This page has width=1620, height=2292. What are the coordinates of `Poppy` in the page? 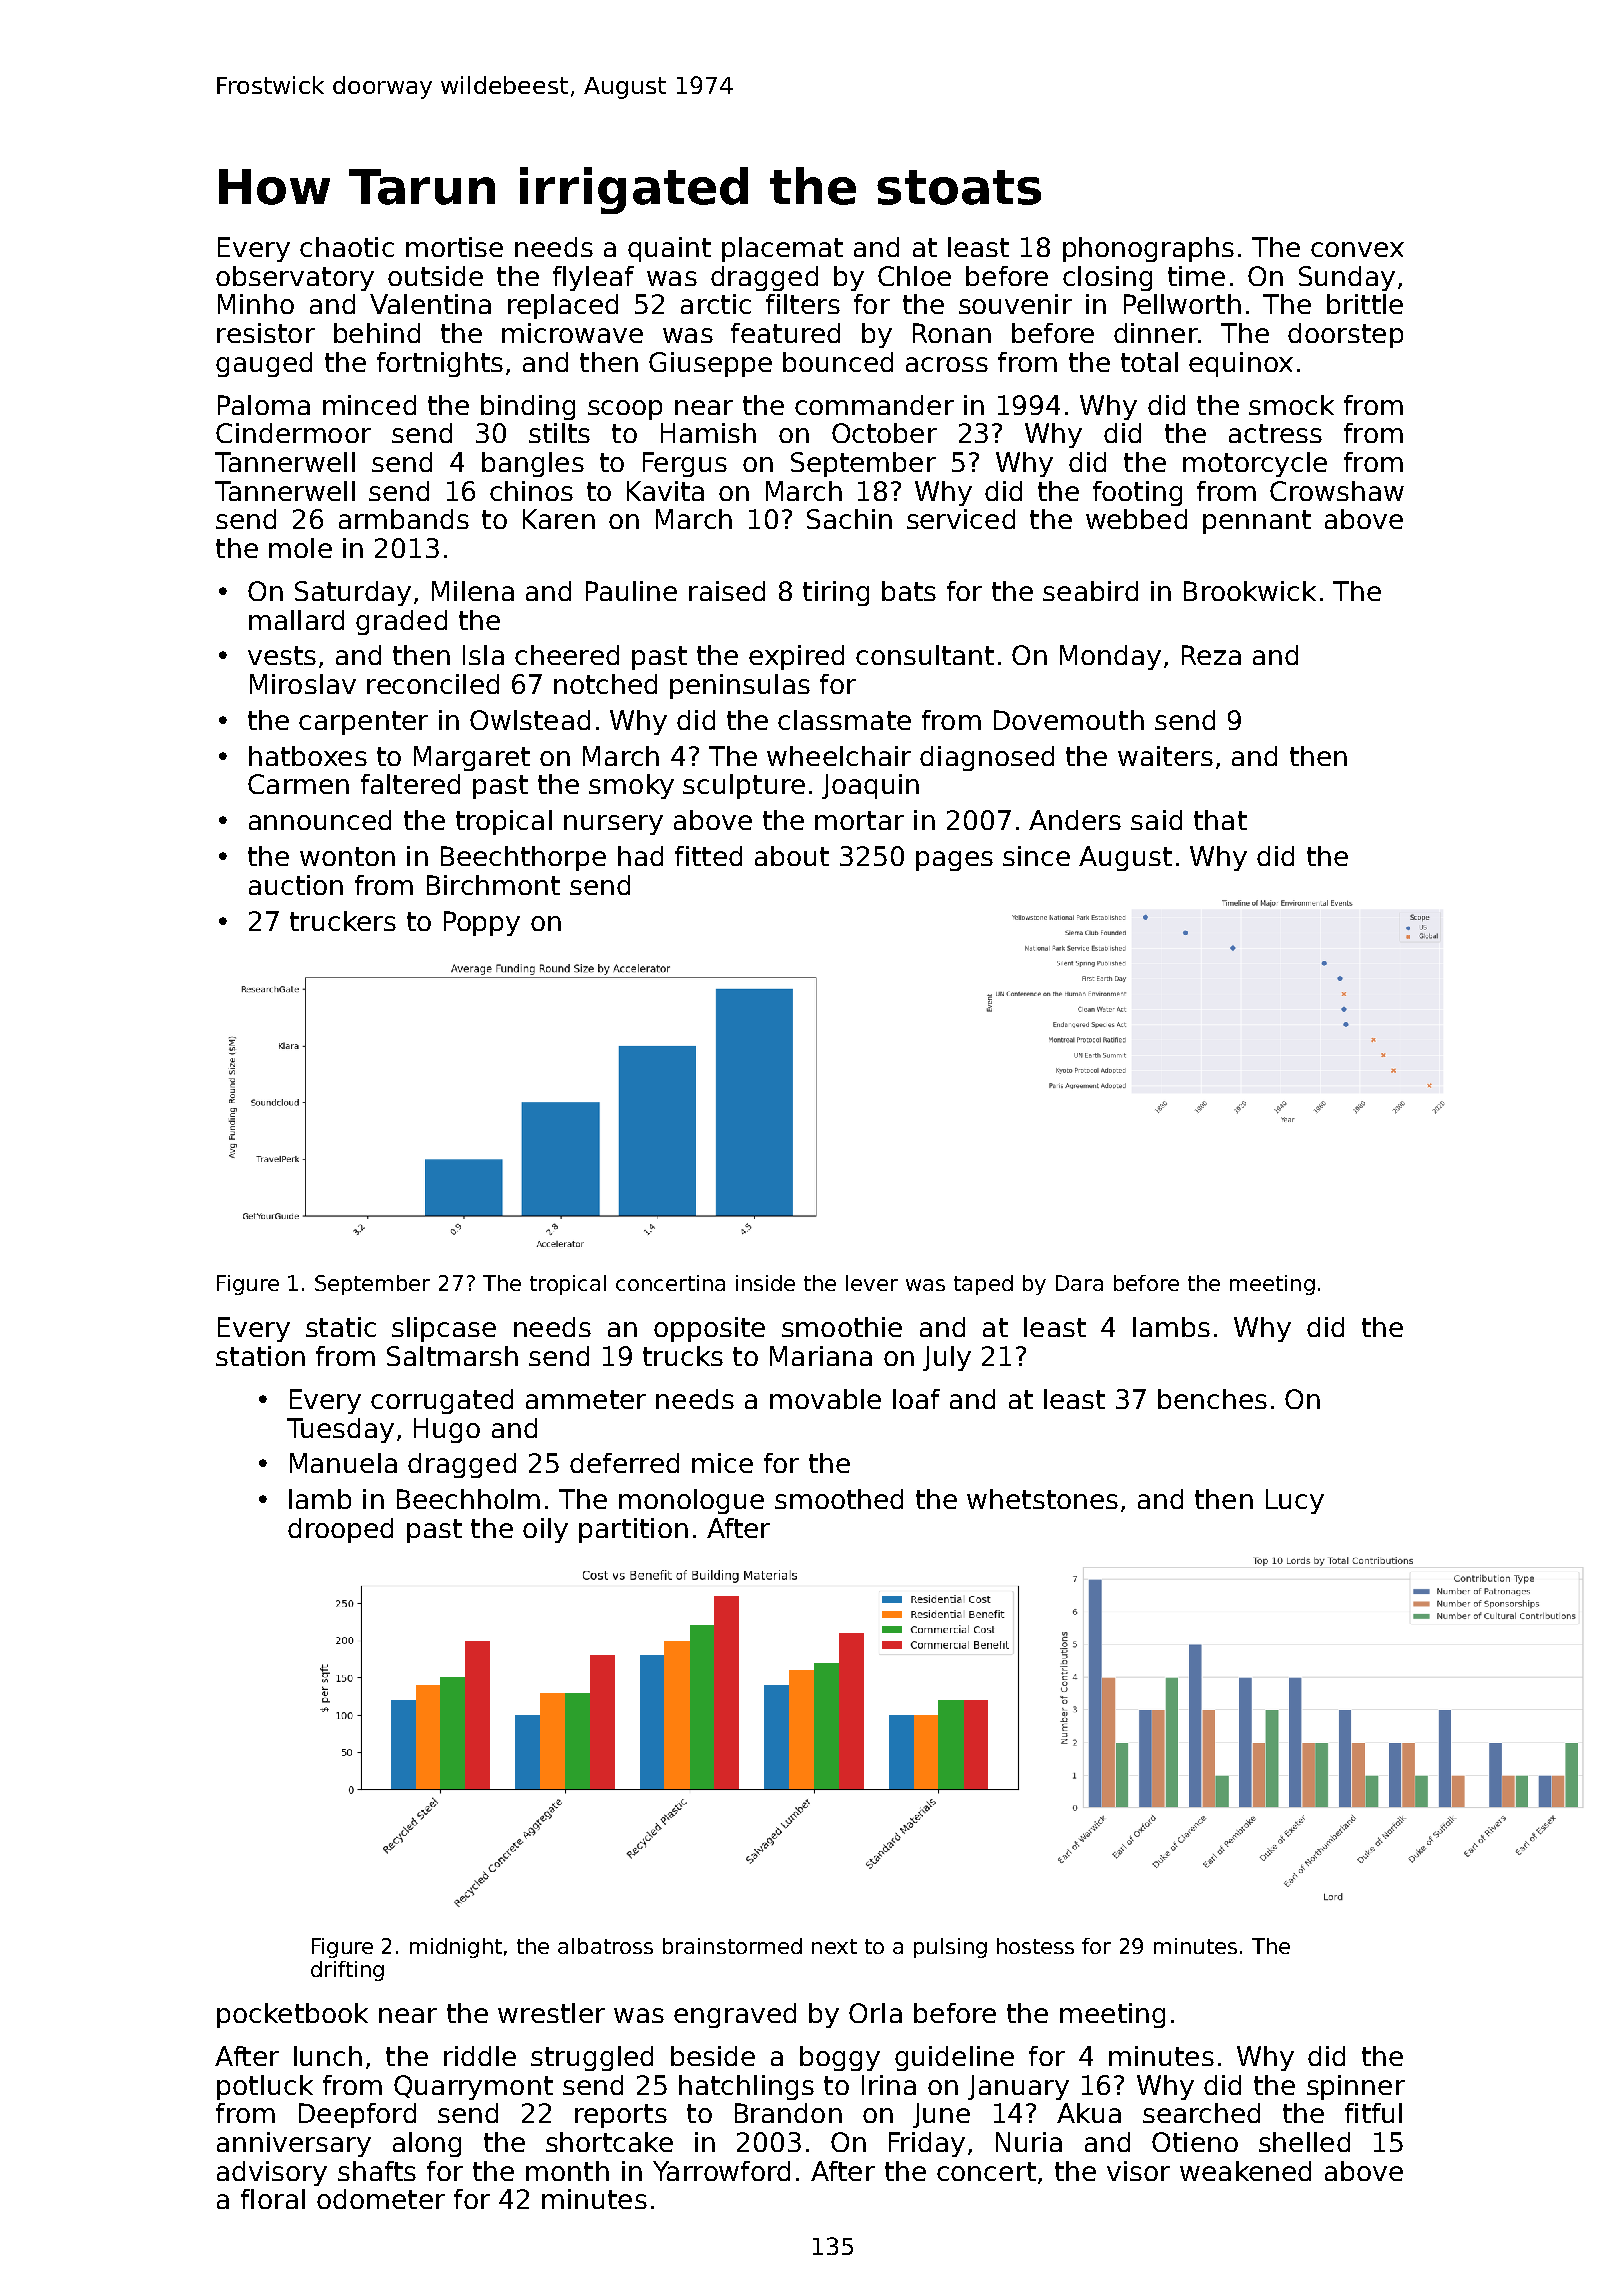 It's located at (482, 923).
